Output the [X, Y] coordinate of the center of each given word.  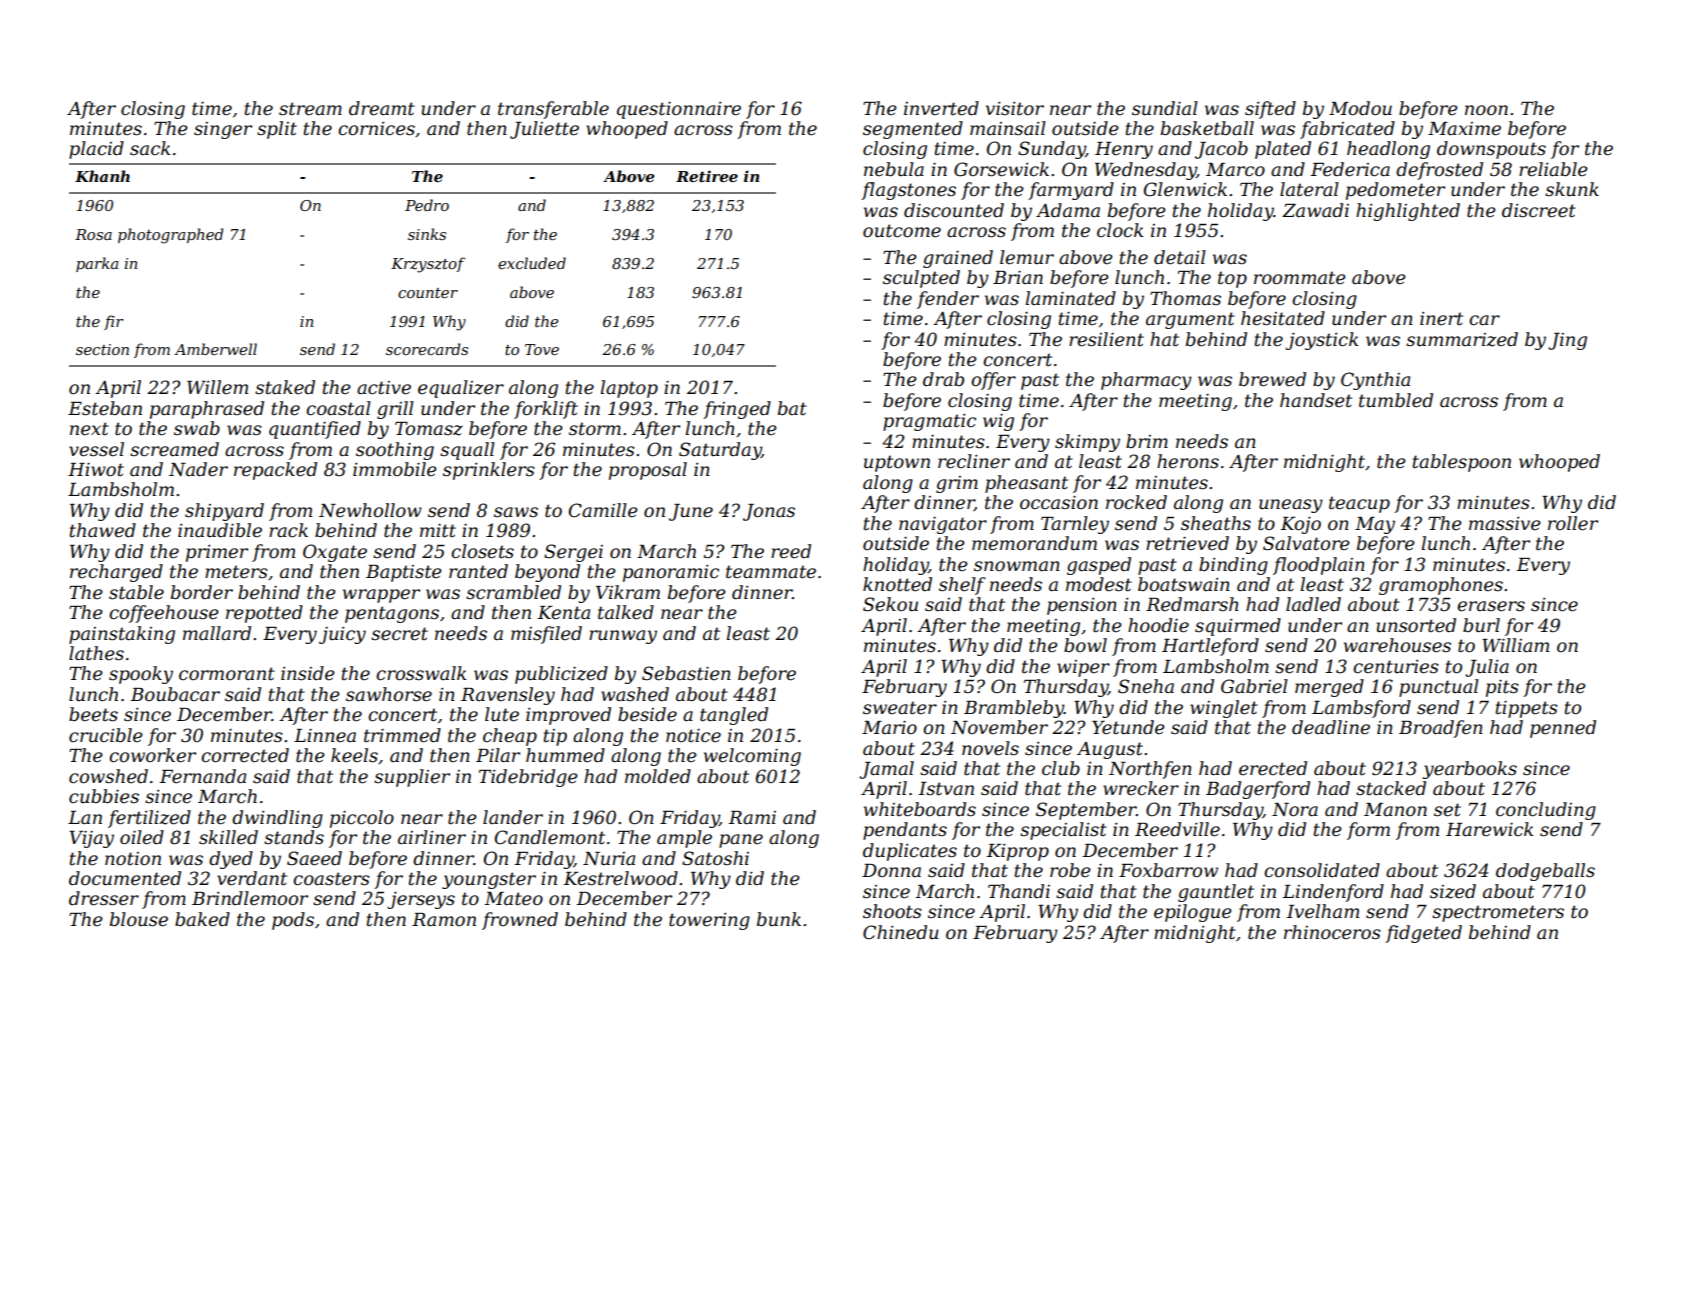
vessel [96, 449]
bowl [1085, 645]
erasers [1491, 606]
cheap [510, 737]
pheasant [1026, 484]
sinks [427, 234]
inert [1441, 319]
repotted [264, 614]
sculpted [921, 279]
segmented [913, 130]
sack [150, 148]
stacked [1391, 788]
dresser [104, 898]
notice [693, 736]
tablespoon [1462, 463]
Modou [1360, 108]
